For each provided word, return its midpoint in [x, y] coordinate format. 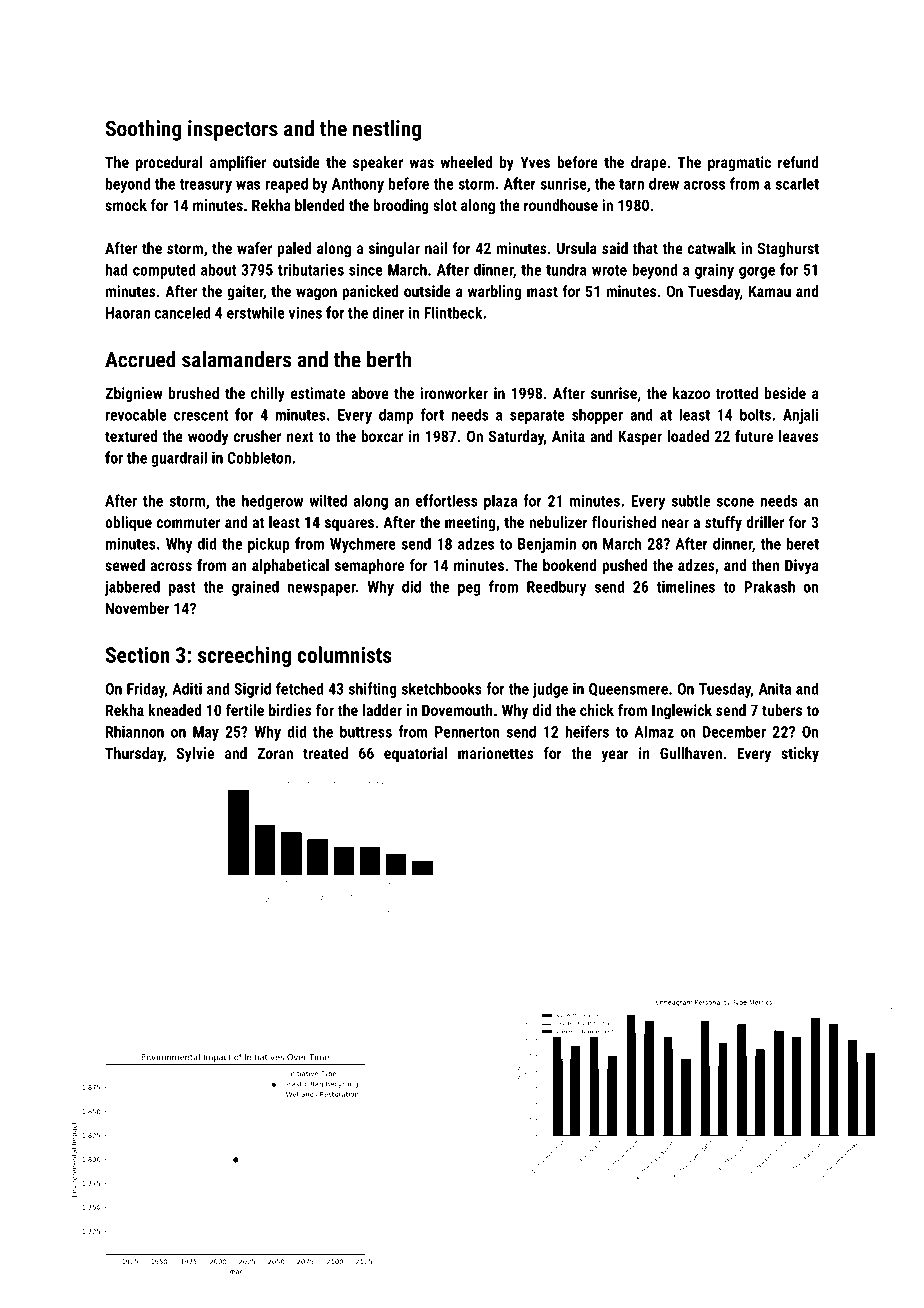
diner [388, 312]
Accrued [140, 359]
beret [803, 543]
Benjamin [547, 545]
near [675, 523]
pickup [269, 545]
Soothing [144, 130]
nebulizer [558, 522]
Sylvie [195, 755]
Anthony [358, 185]
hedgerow [272, 502]
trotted [737, 393]
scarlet [797, 184]
